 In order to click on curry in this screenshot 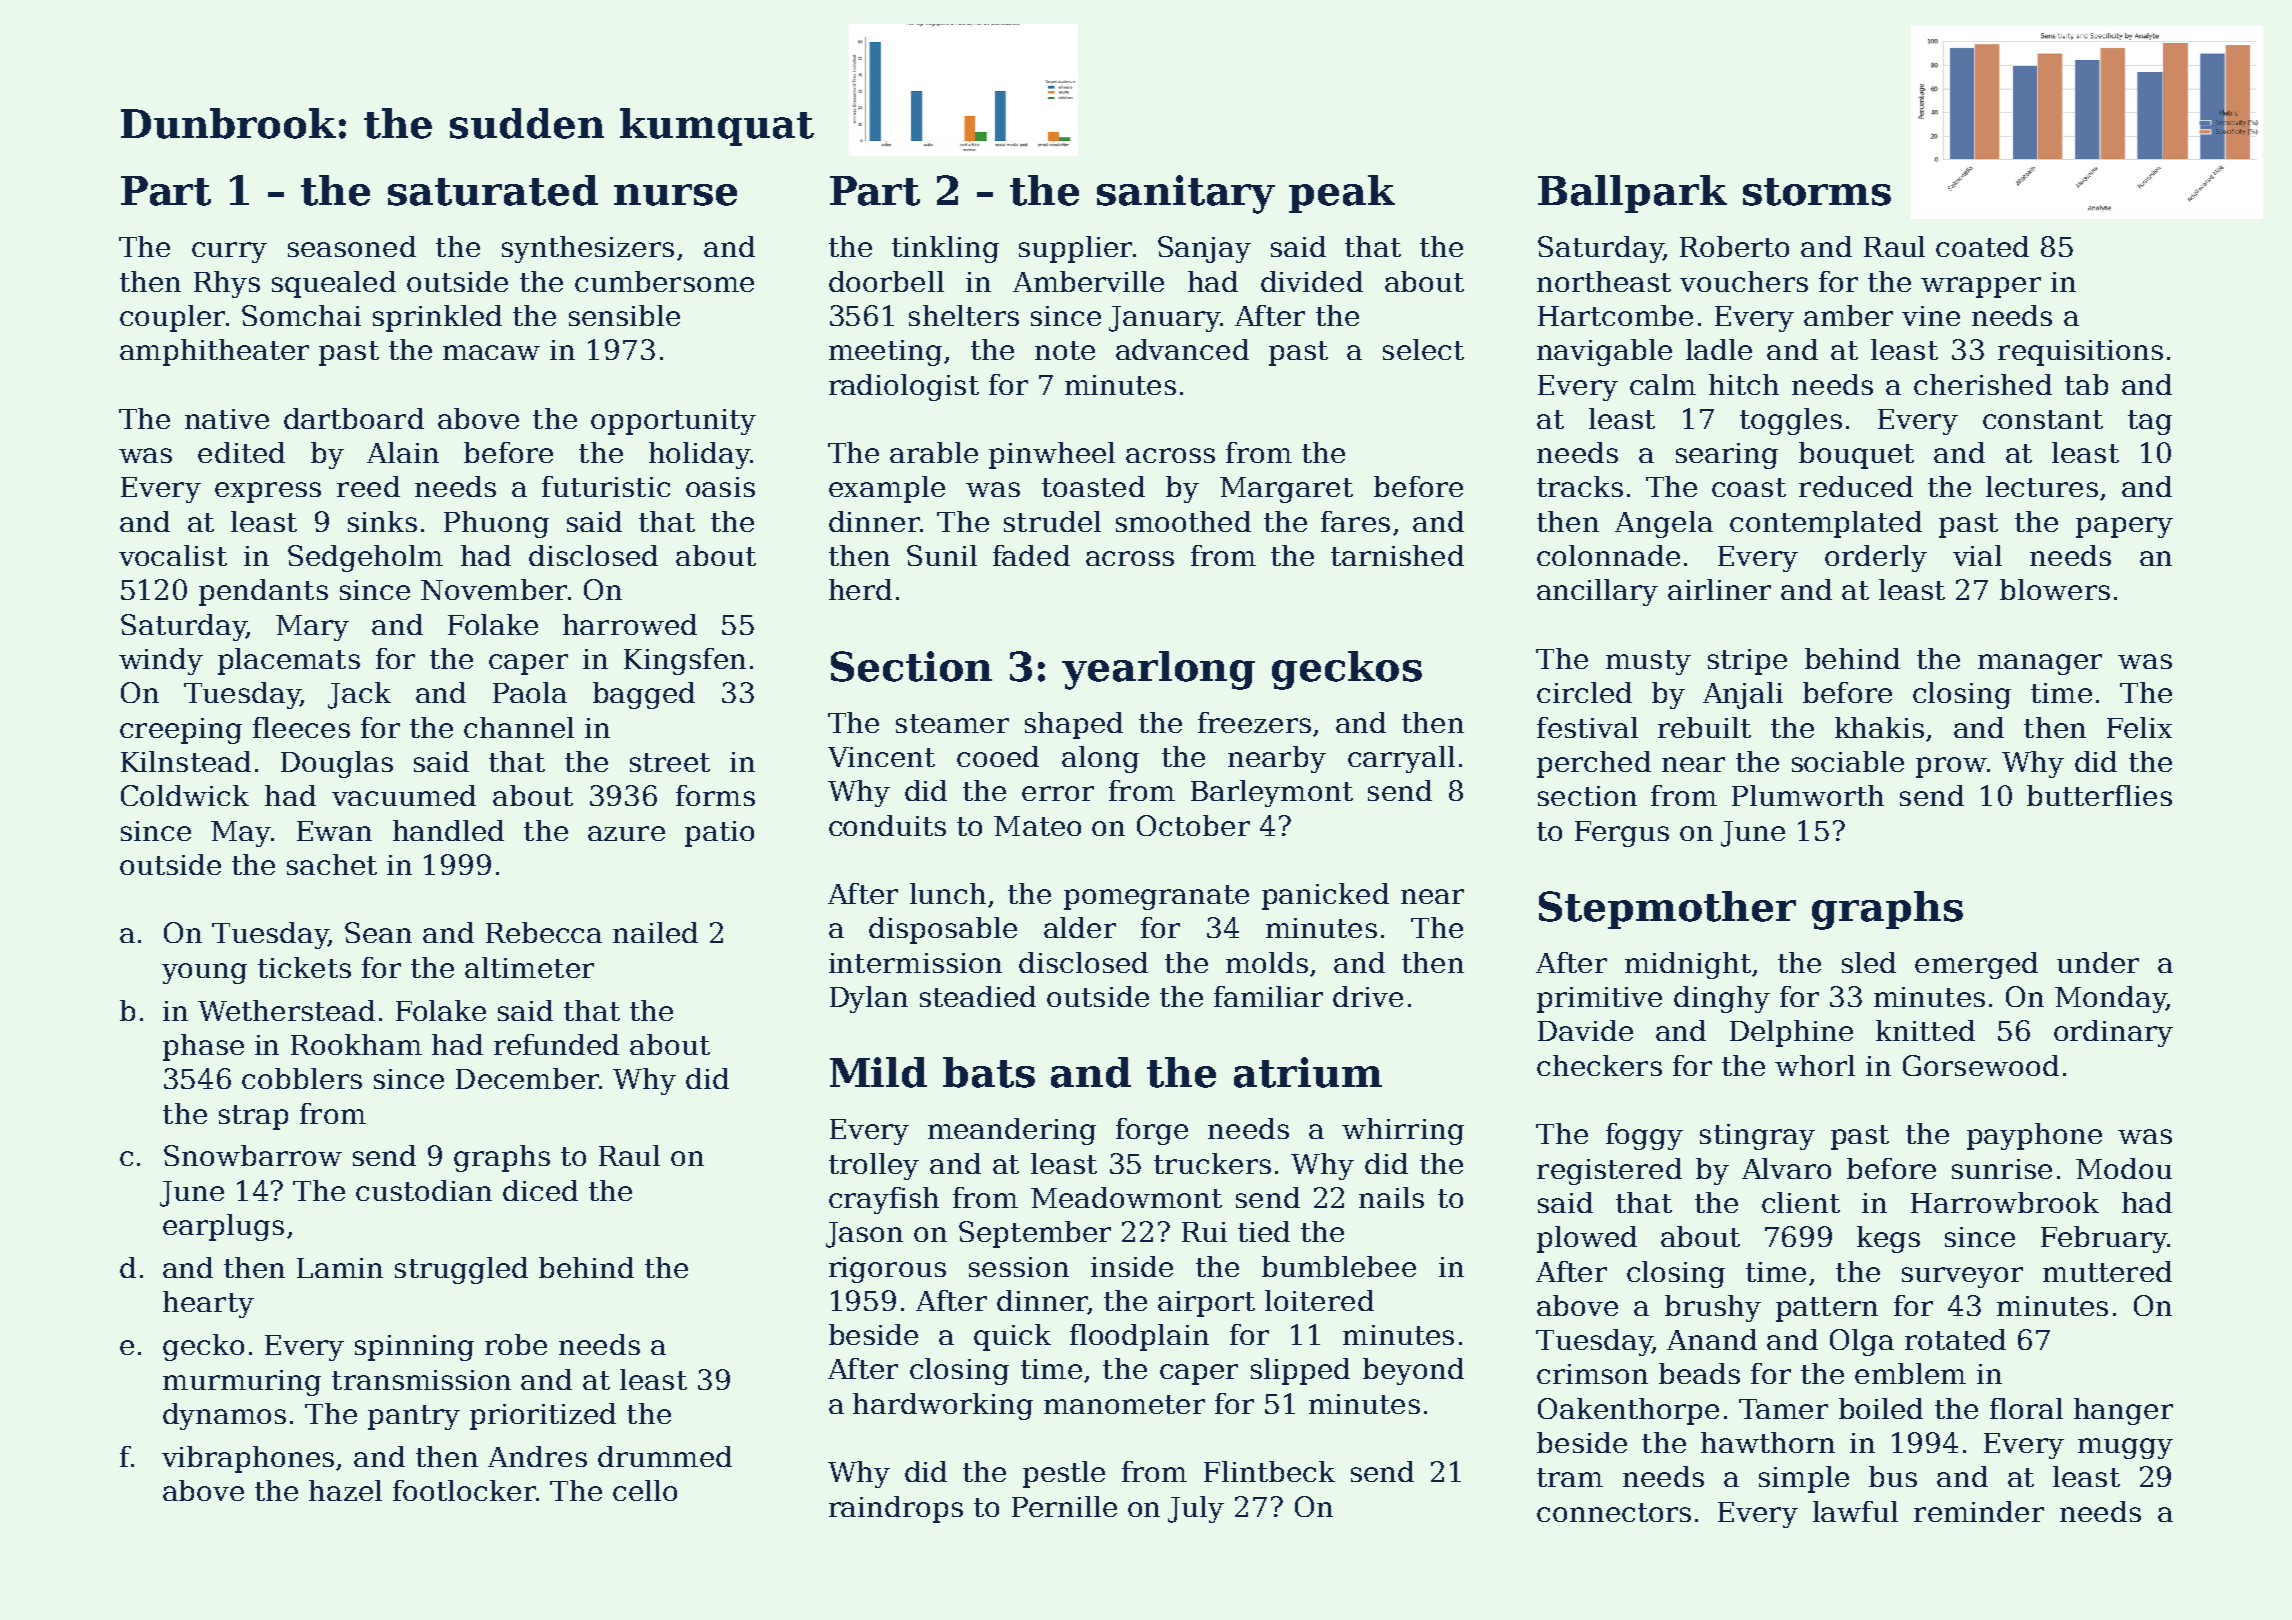, I will do `click(229, 252)`.
